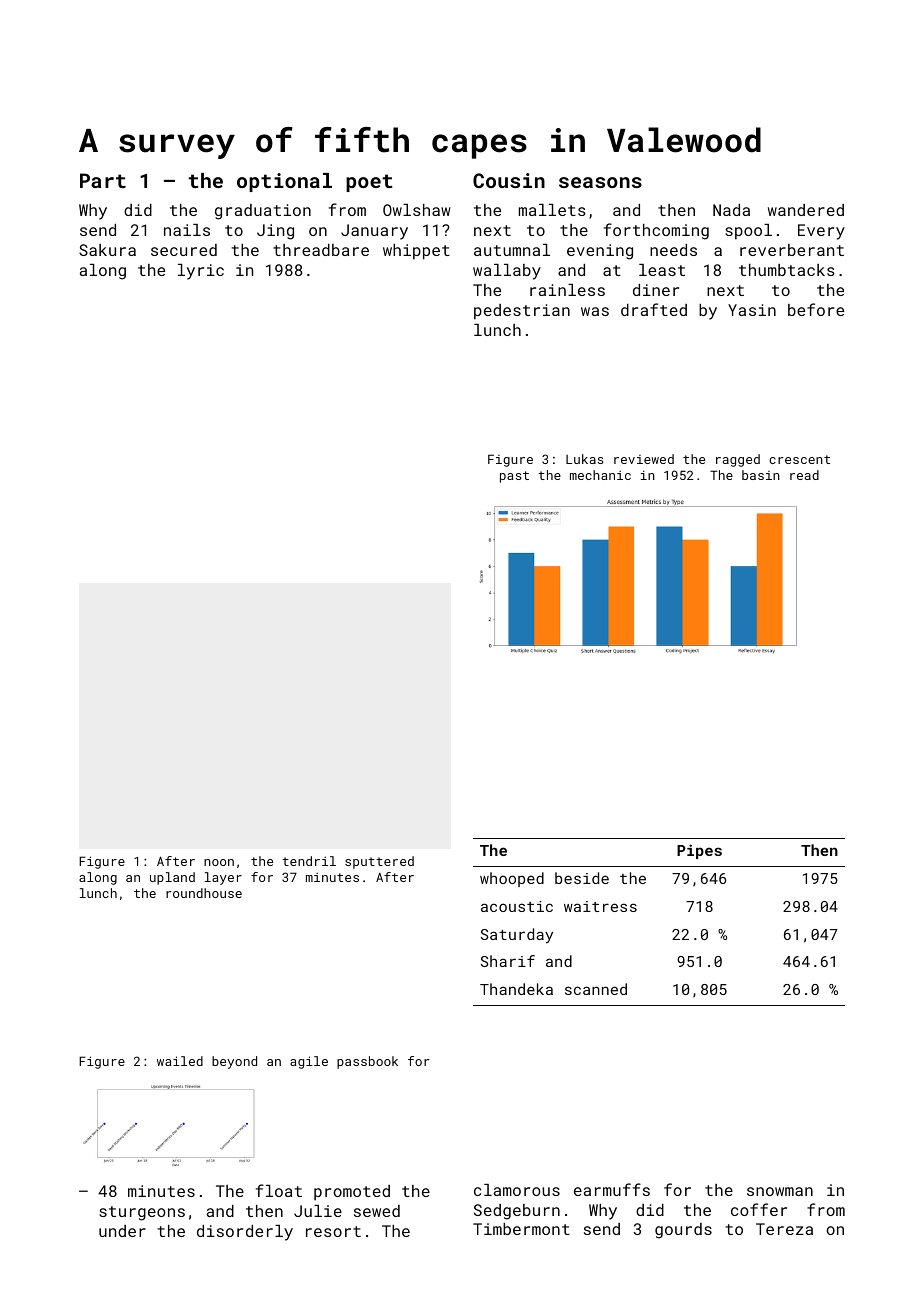 Image resolution: width=924 pixels, height=1308 pixels. I want to click on wandered, so click(806, 210).
